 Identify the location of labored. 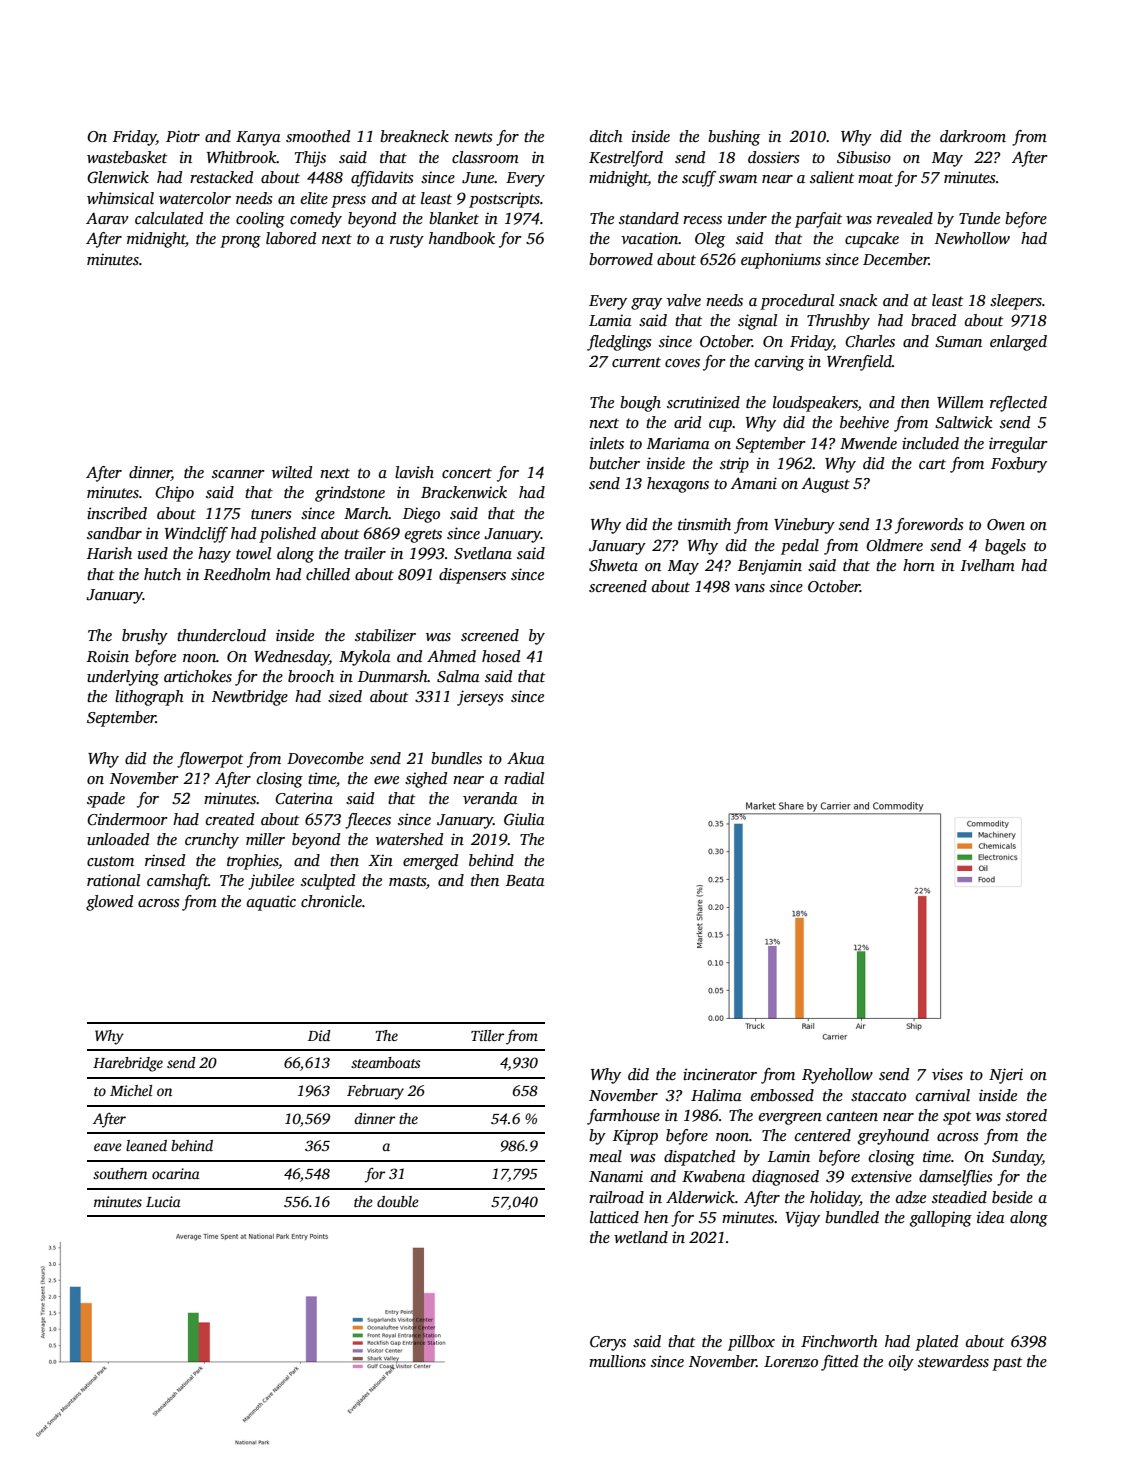
(291, 238).
